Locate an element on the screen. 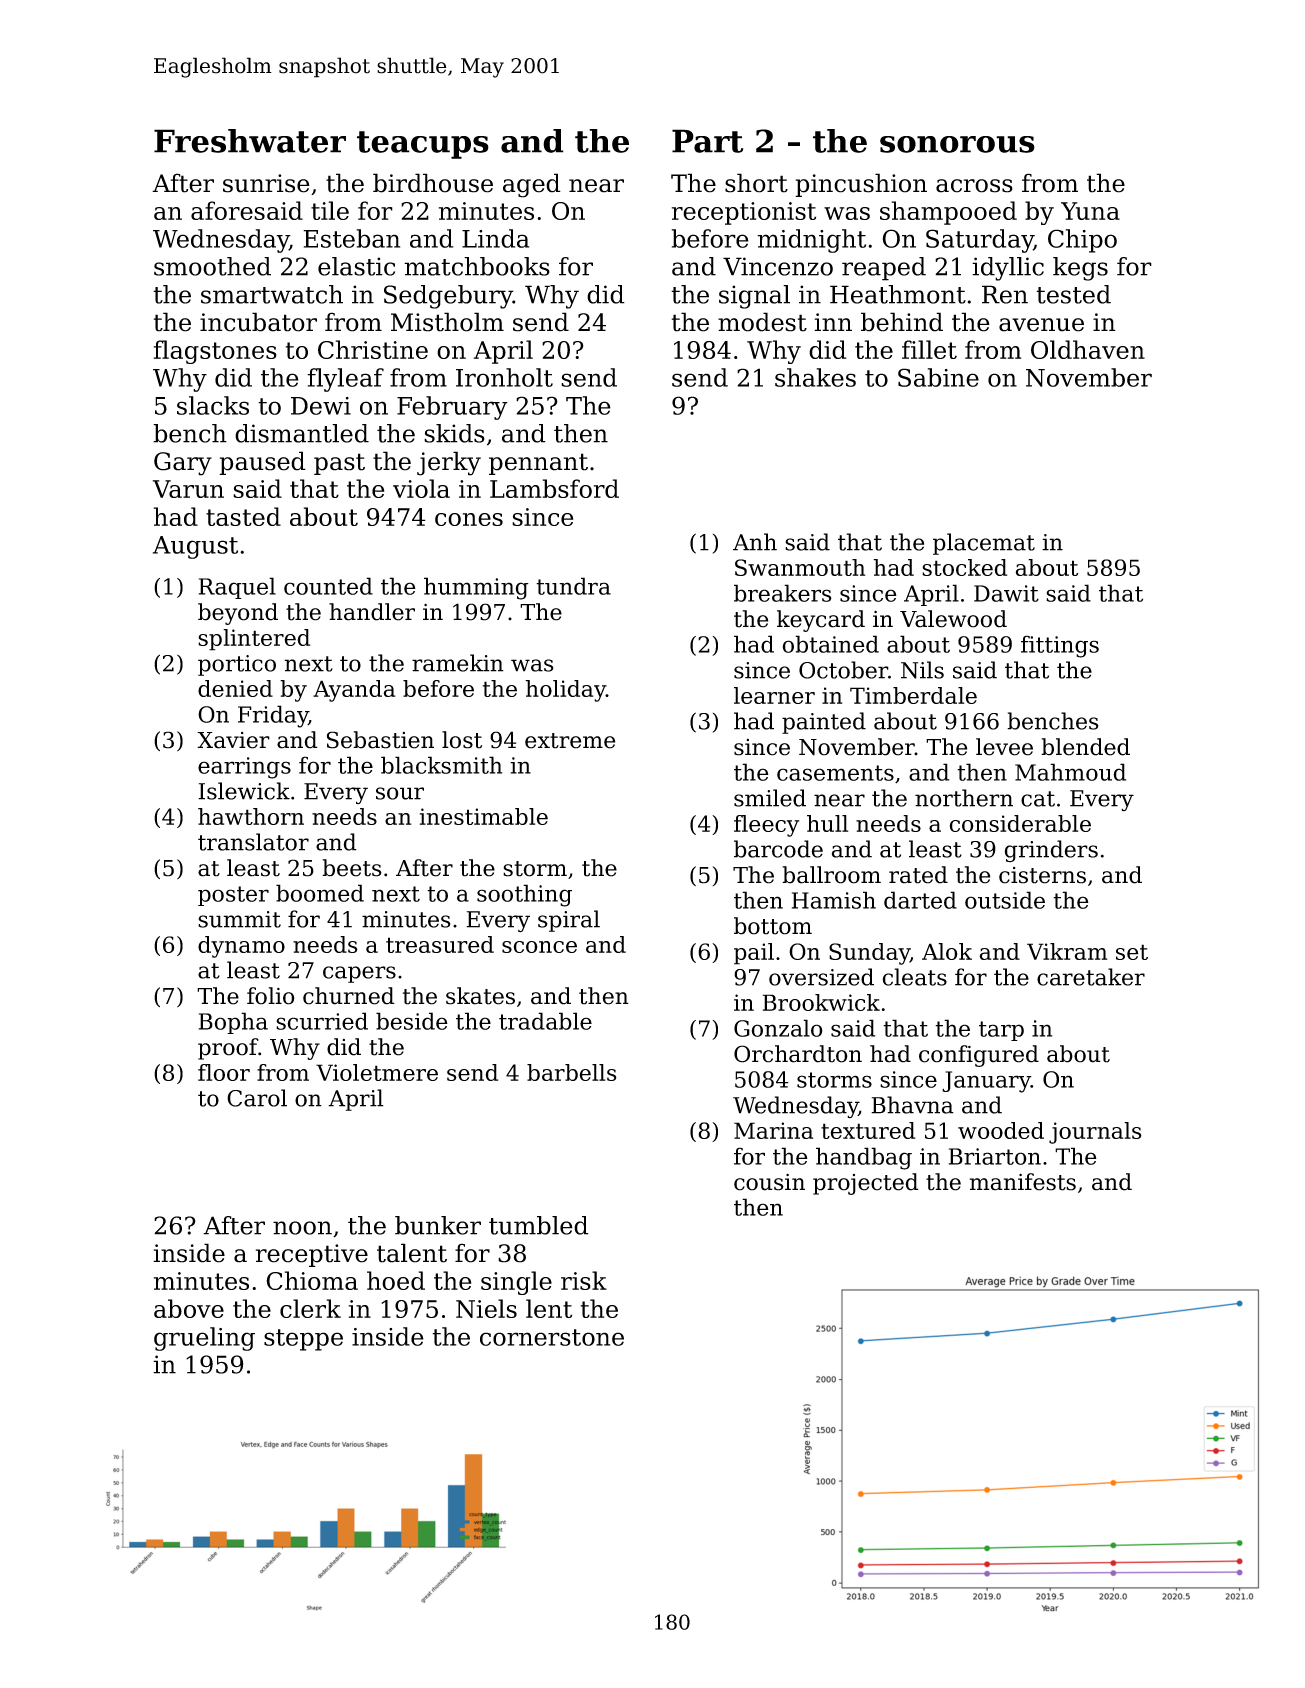 The width and height of the screenshot is (1305, 1688). Yuna is located at coordinates (1090, 211).
